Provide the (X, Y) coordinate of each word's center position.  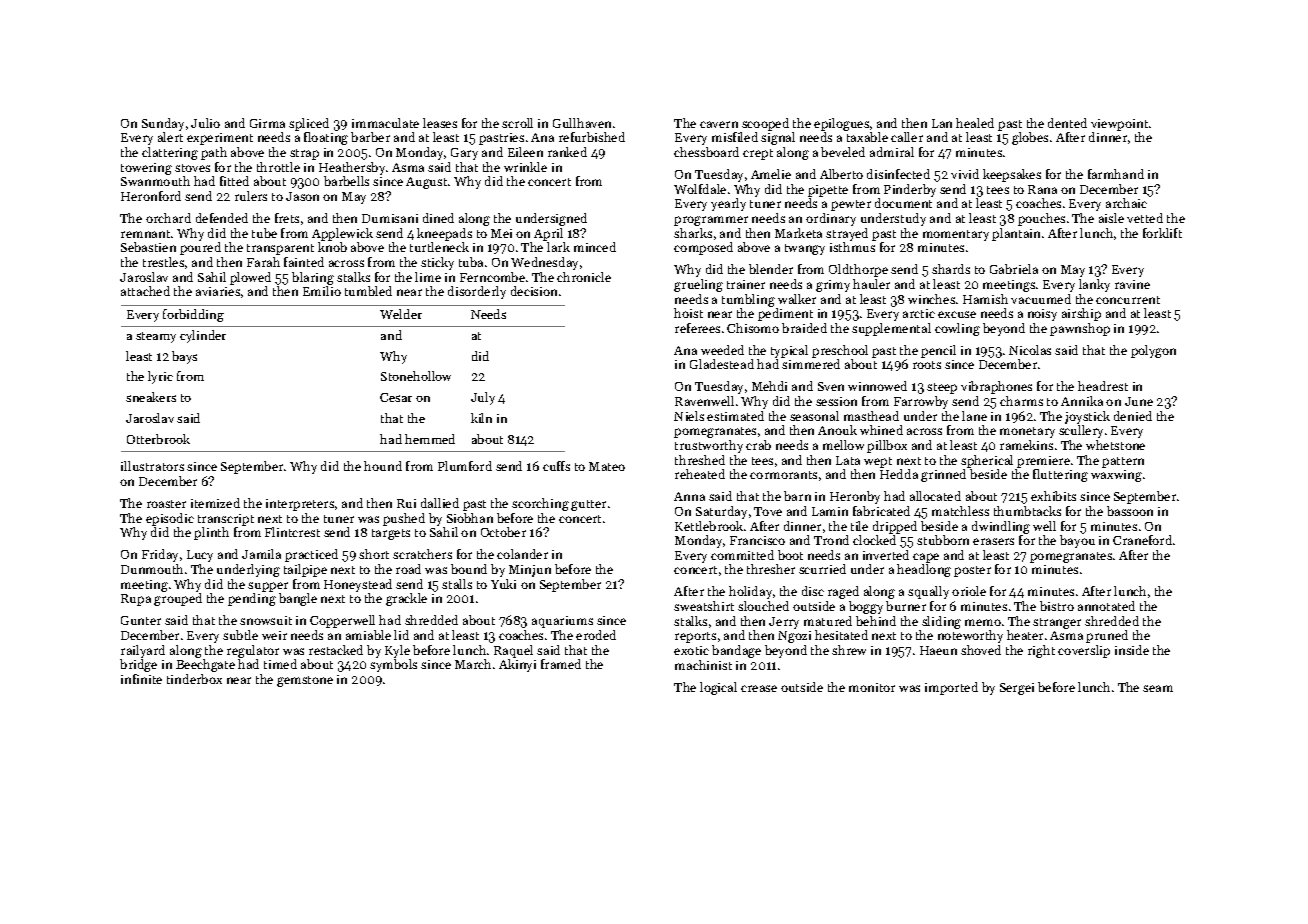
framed (561, 664)
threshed (700, 460)
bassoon (1130, 511)
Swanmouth (155, 181)
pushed (404, 519)
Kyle (397, 651)
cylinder (203, 336)
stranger (1057, 623)
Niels (689, 416)
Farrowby (921, 402)
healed (975, 123)
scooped (765, 124)
